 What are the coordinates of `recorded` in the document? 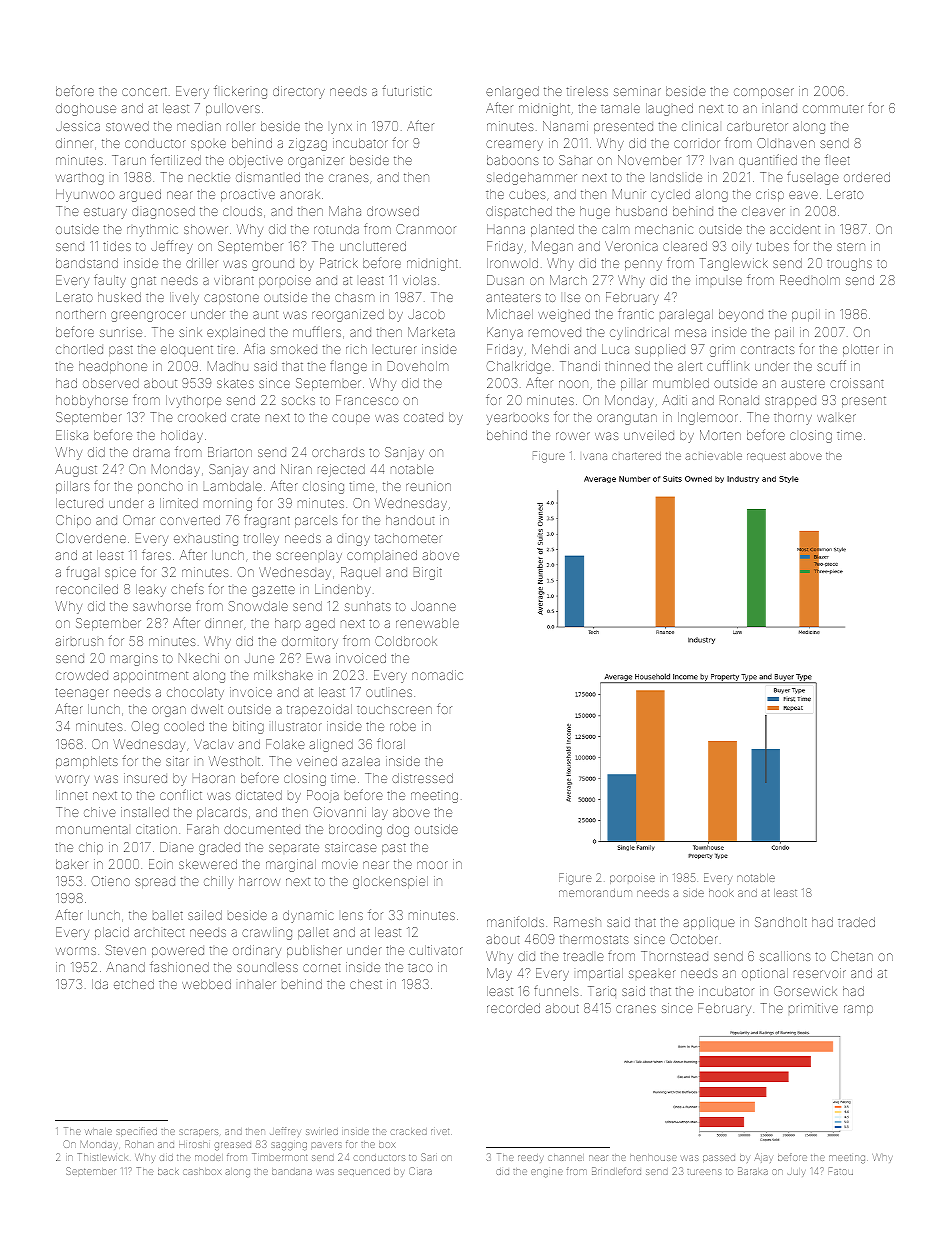 It's located at (513, 1008).
